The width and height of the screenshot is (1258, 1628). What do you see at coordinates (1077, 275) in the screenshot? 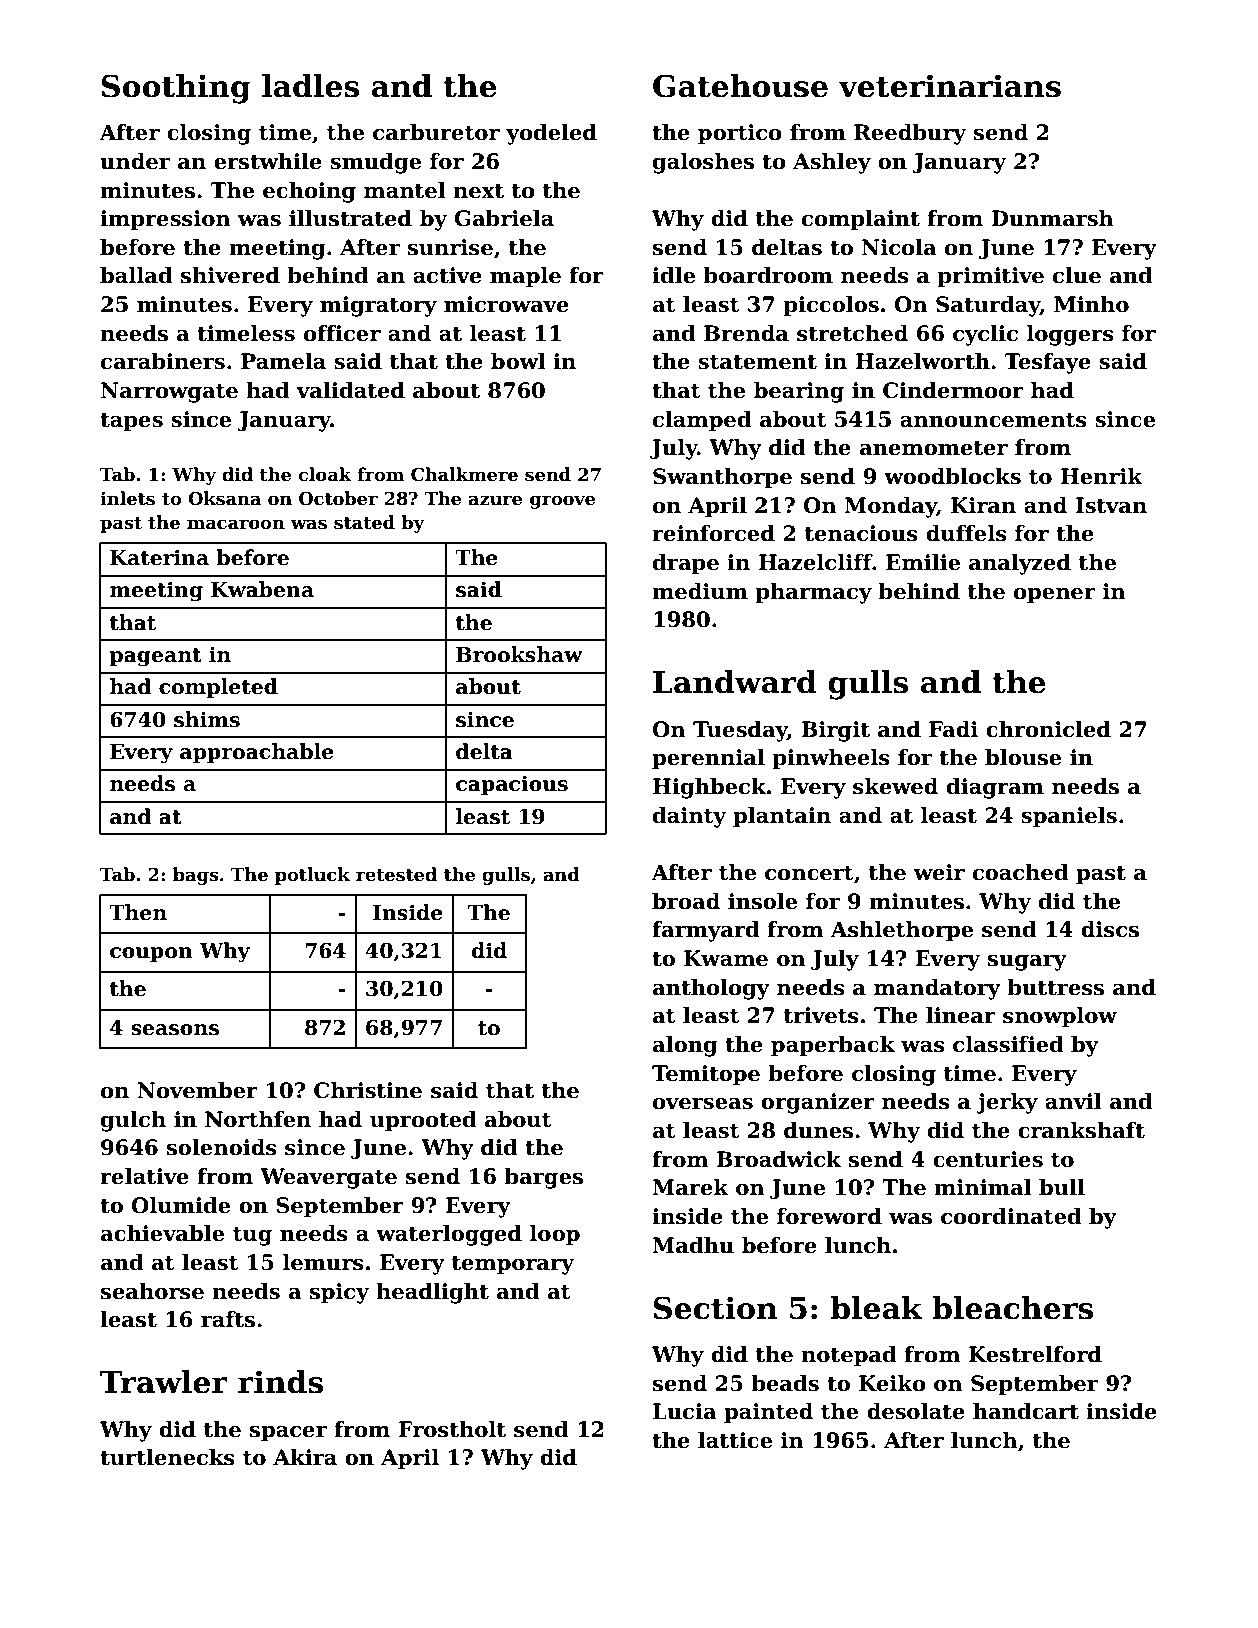
I see `clue` at bounding box center [1077, 275].
